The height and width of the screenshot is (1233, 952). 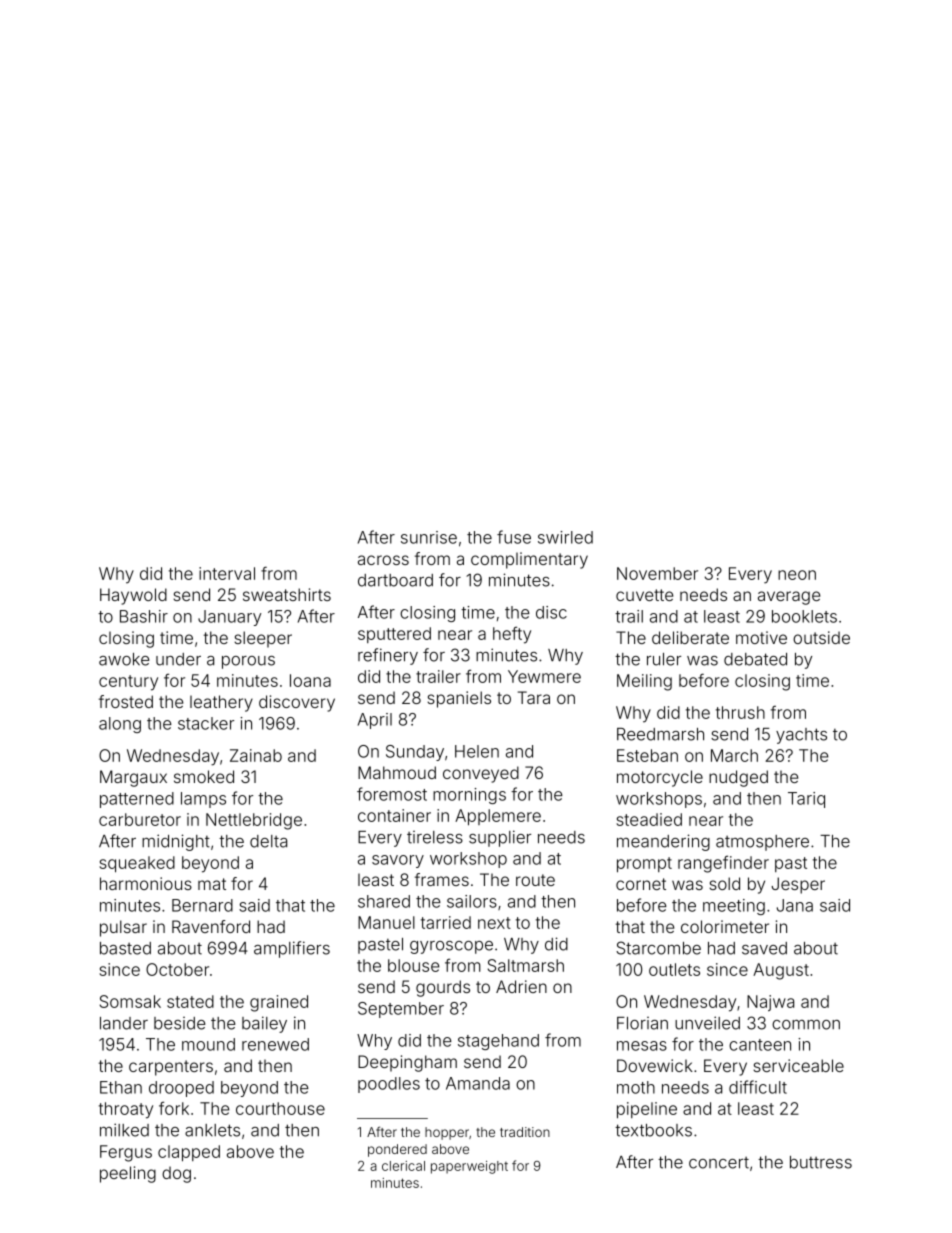 What do you see at coordinates (758, 1087) in the screenshot?
I see `difficult` at bounding box center [758, 1087].
